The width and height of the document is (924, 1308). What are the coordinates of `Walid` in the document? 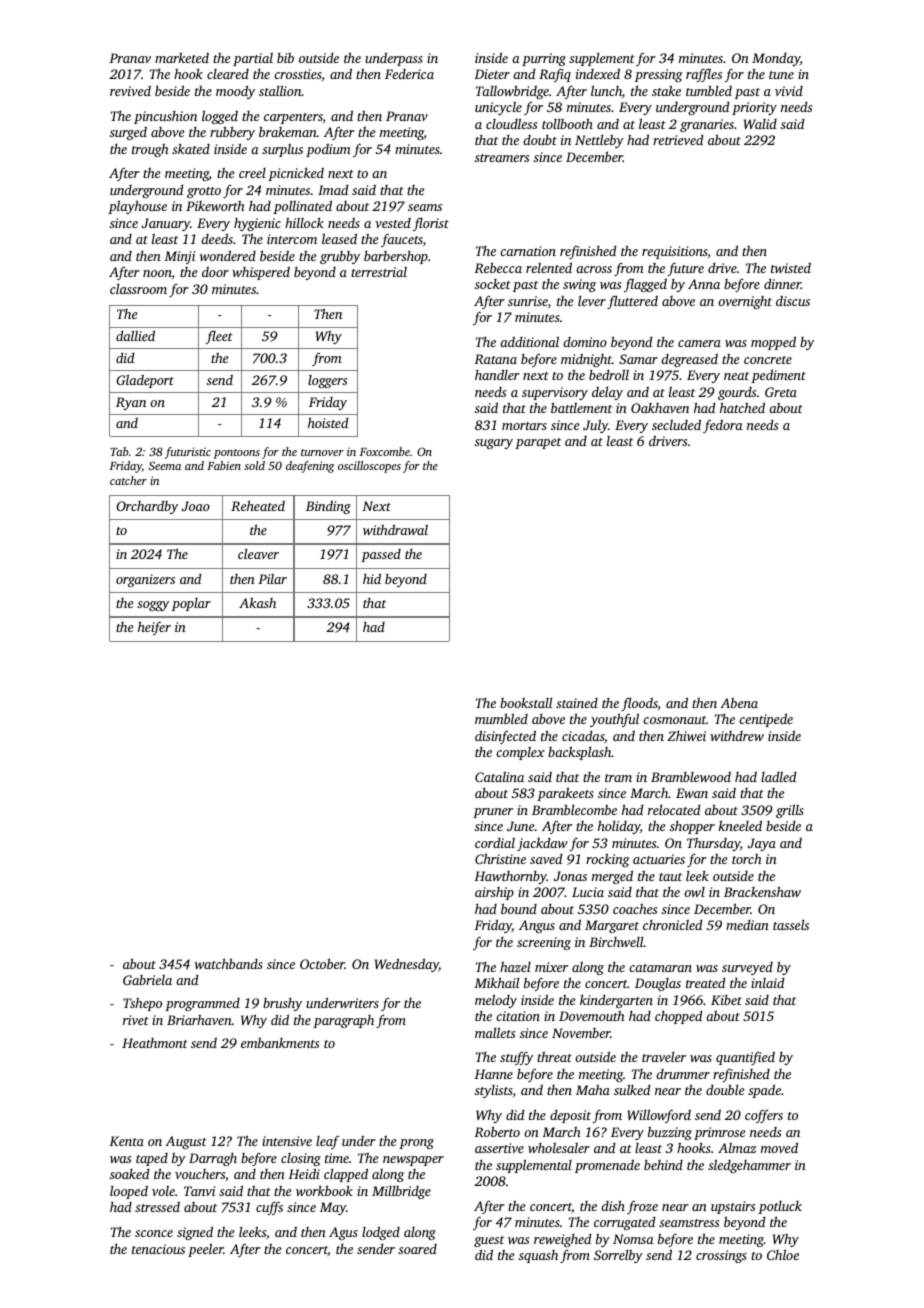 It's located at (760, 124).
